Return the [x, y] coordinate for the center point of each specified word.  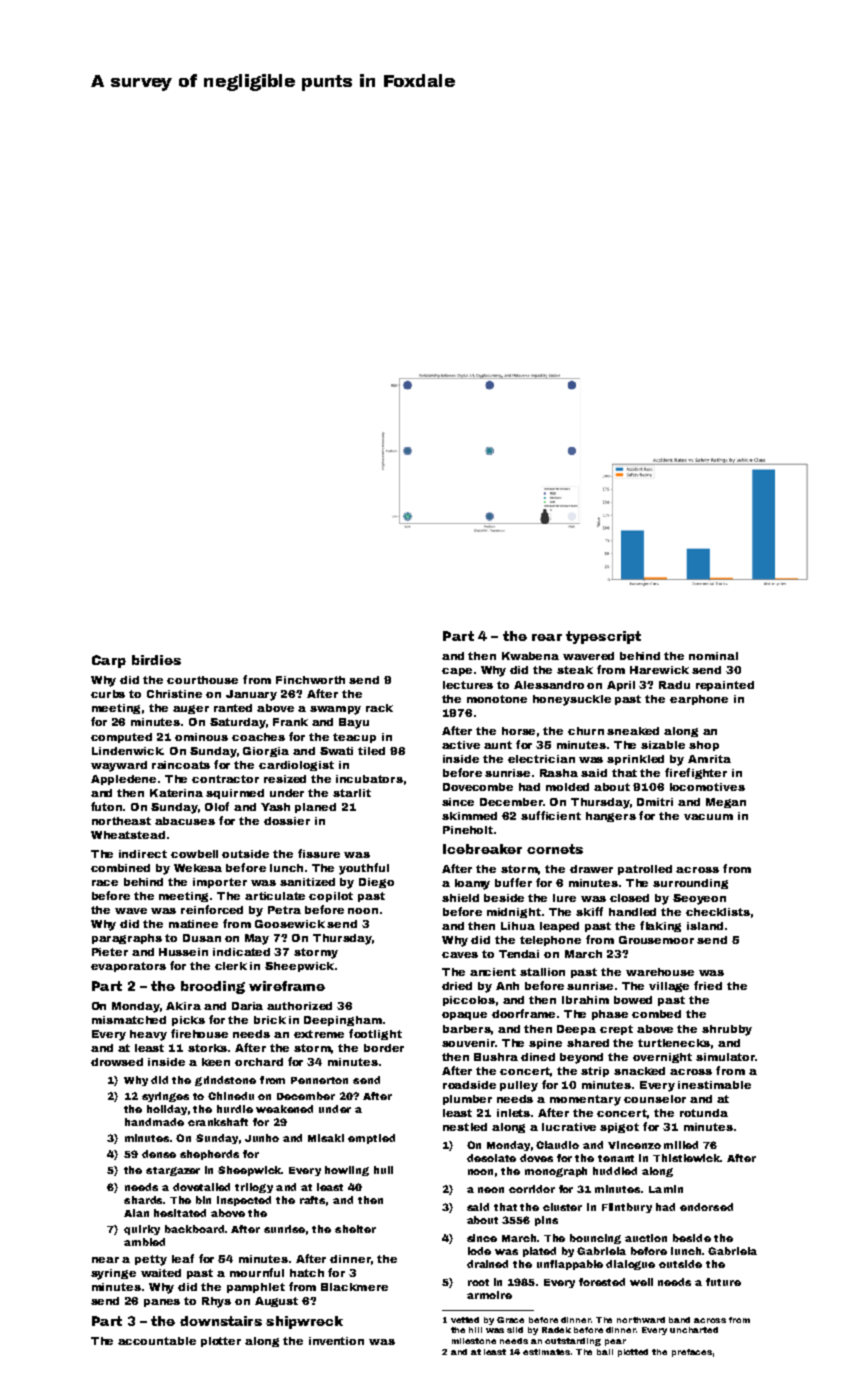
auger [191, 709]
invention [336, 1341]
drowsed [117, 1062]
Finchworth [310, 680]
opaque [464, 1016]
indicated [241, 952]
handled [632, 912]
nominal [713, 656]
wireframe [287, 986]
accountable [157, 1341]
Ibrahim [585, 1000]
